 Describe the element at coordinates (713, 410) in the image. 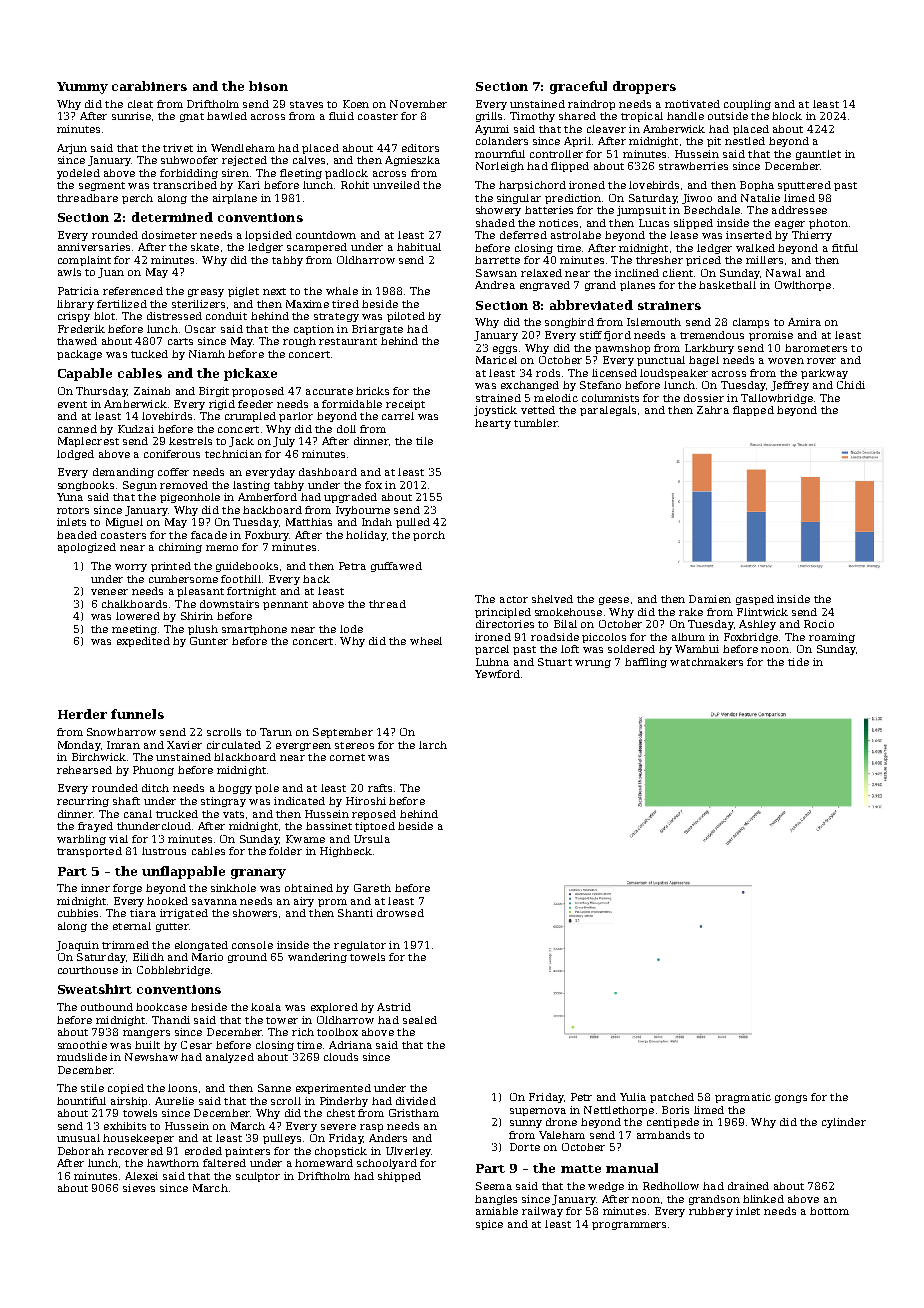

I see `Zahra` at that location.
